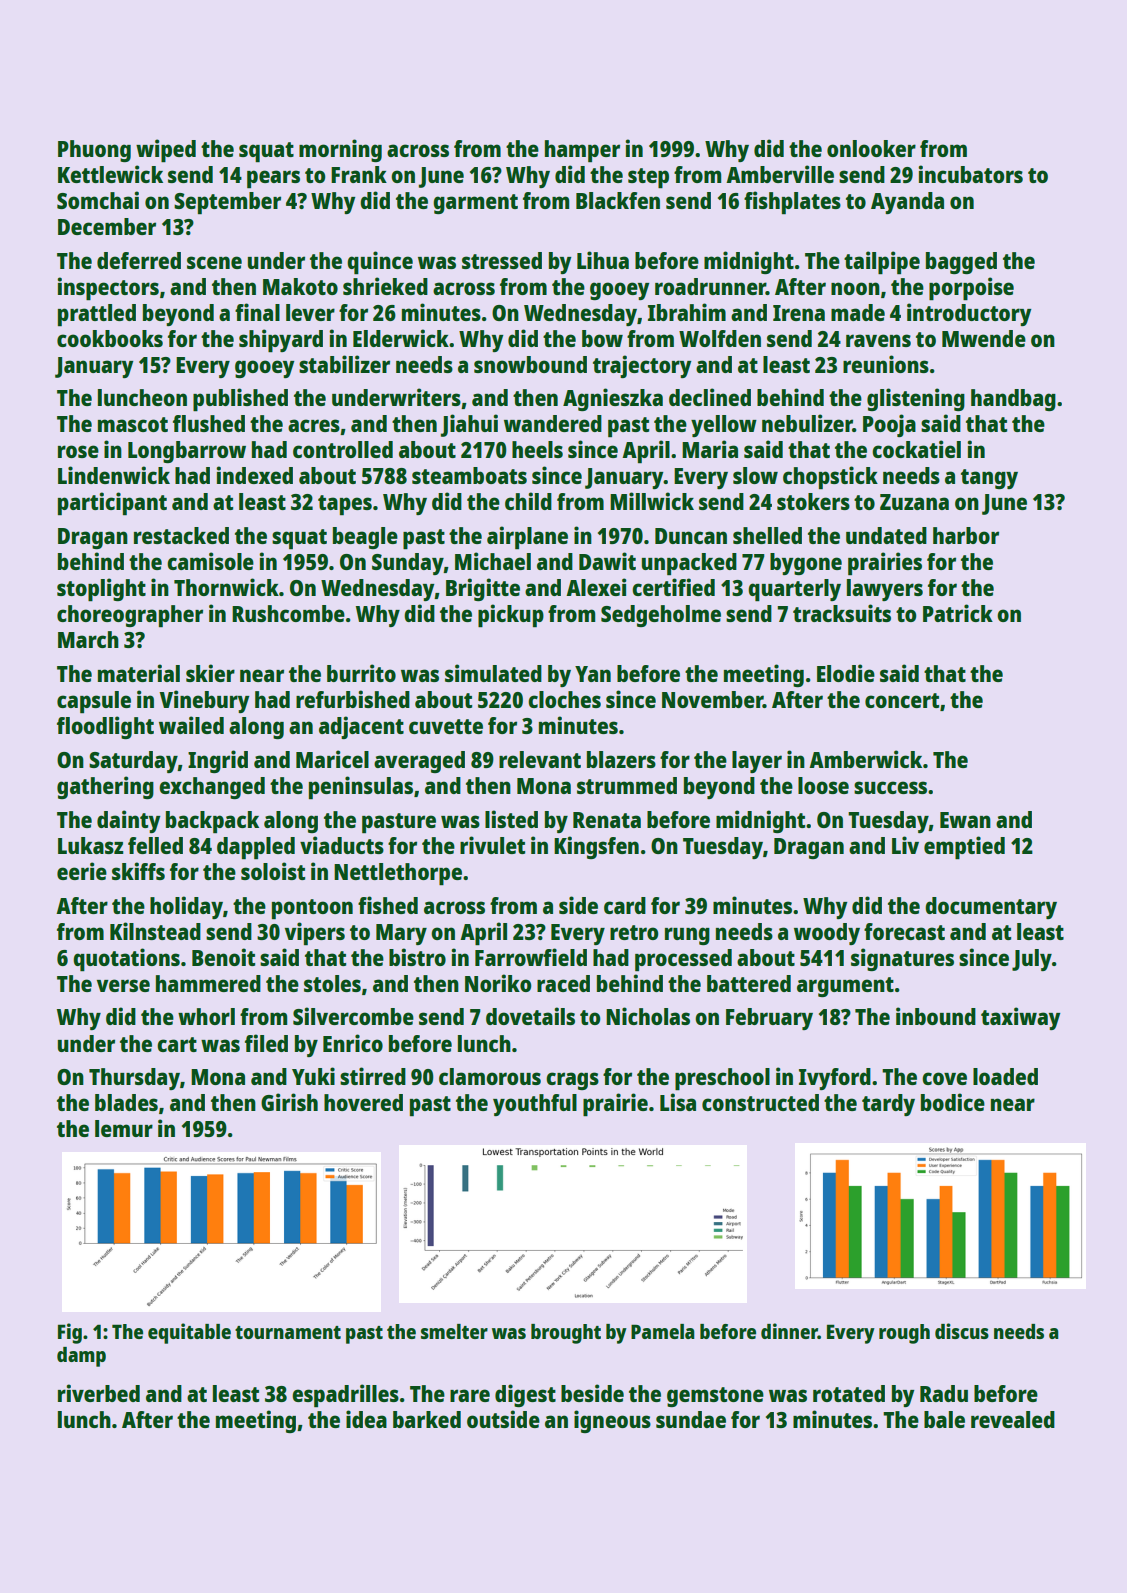  Describe the element at coordinates (618, 200) in the page. I see `Blackfen` at that location.
